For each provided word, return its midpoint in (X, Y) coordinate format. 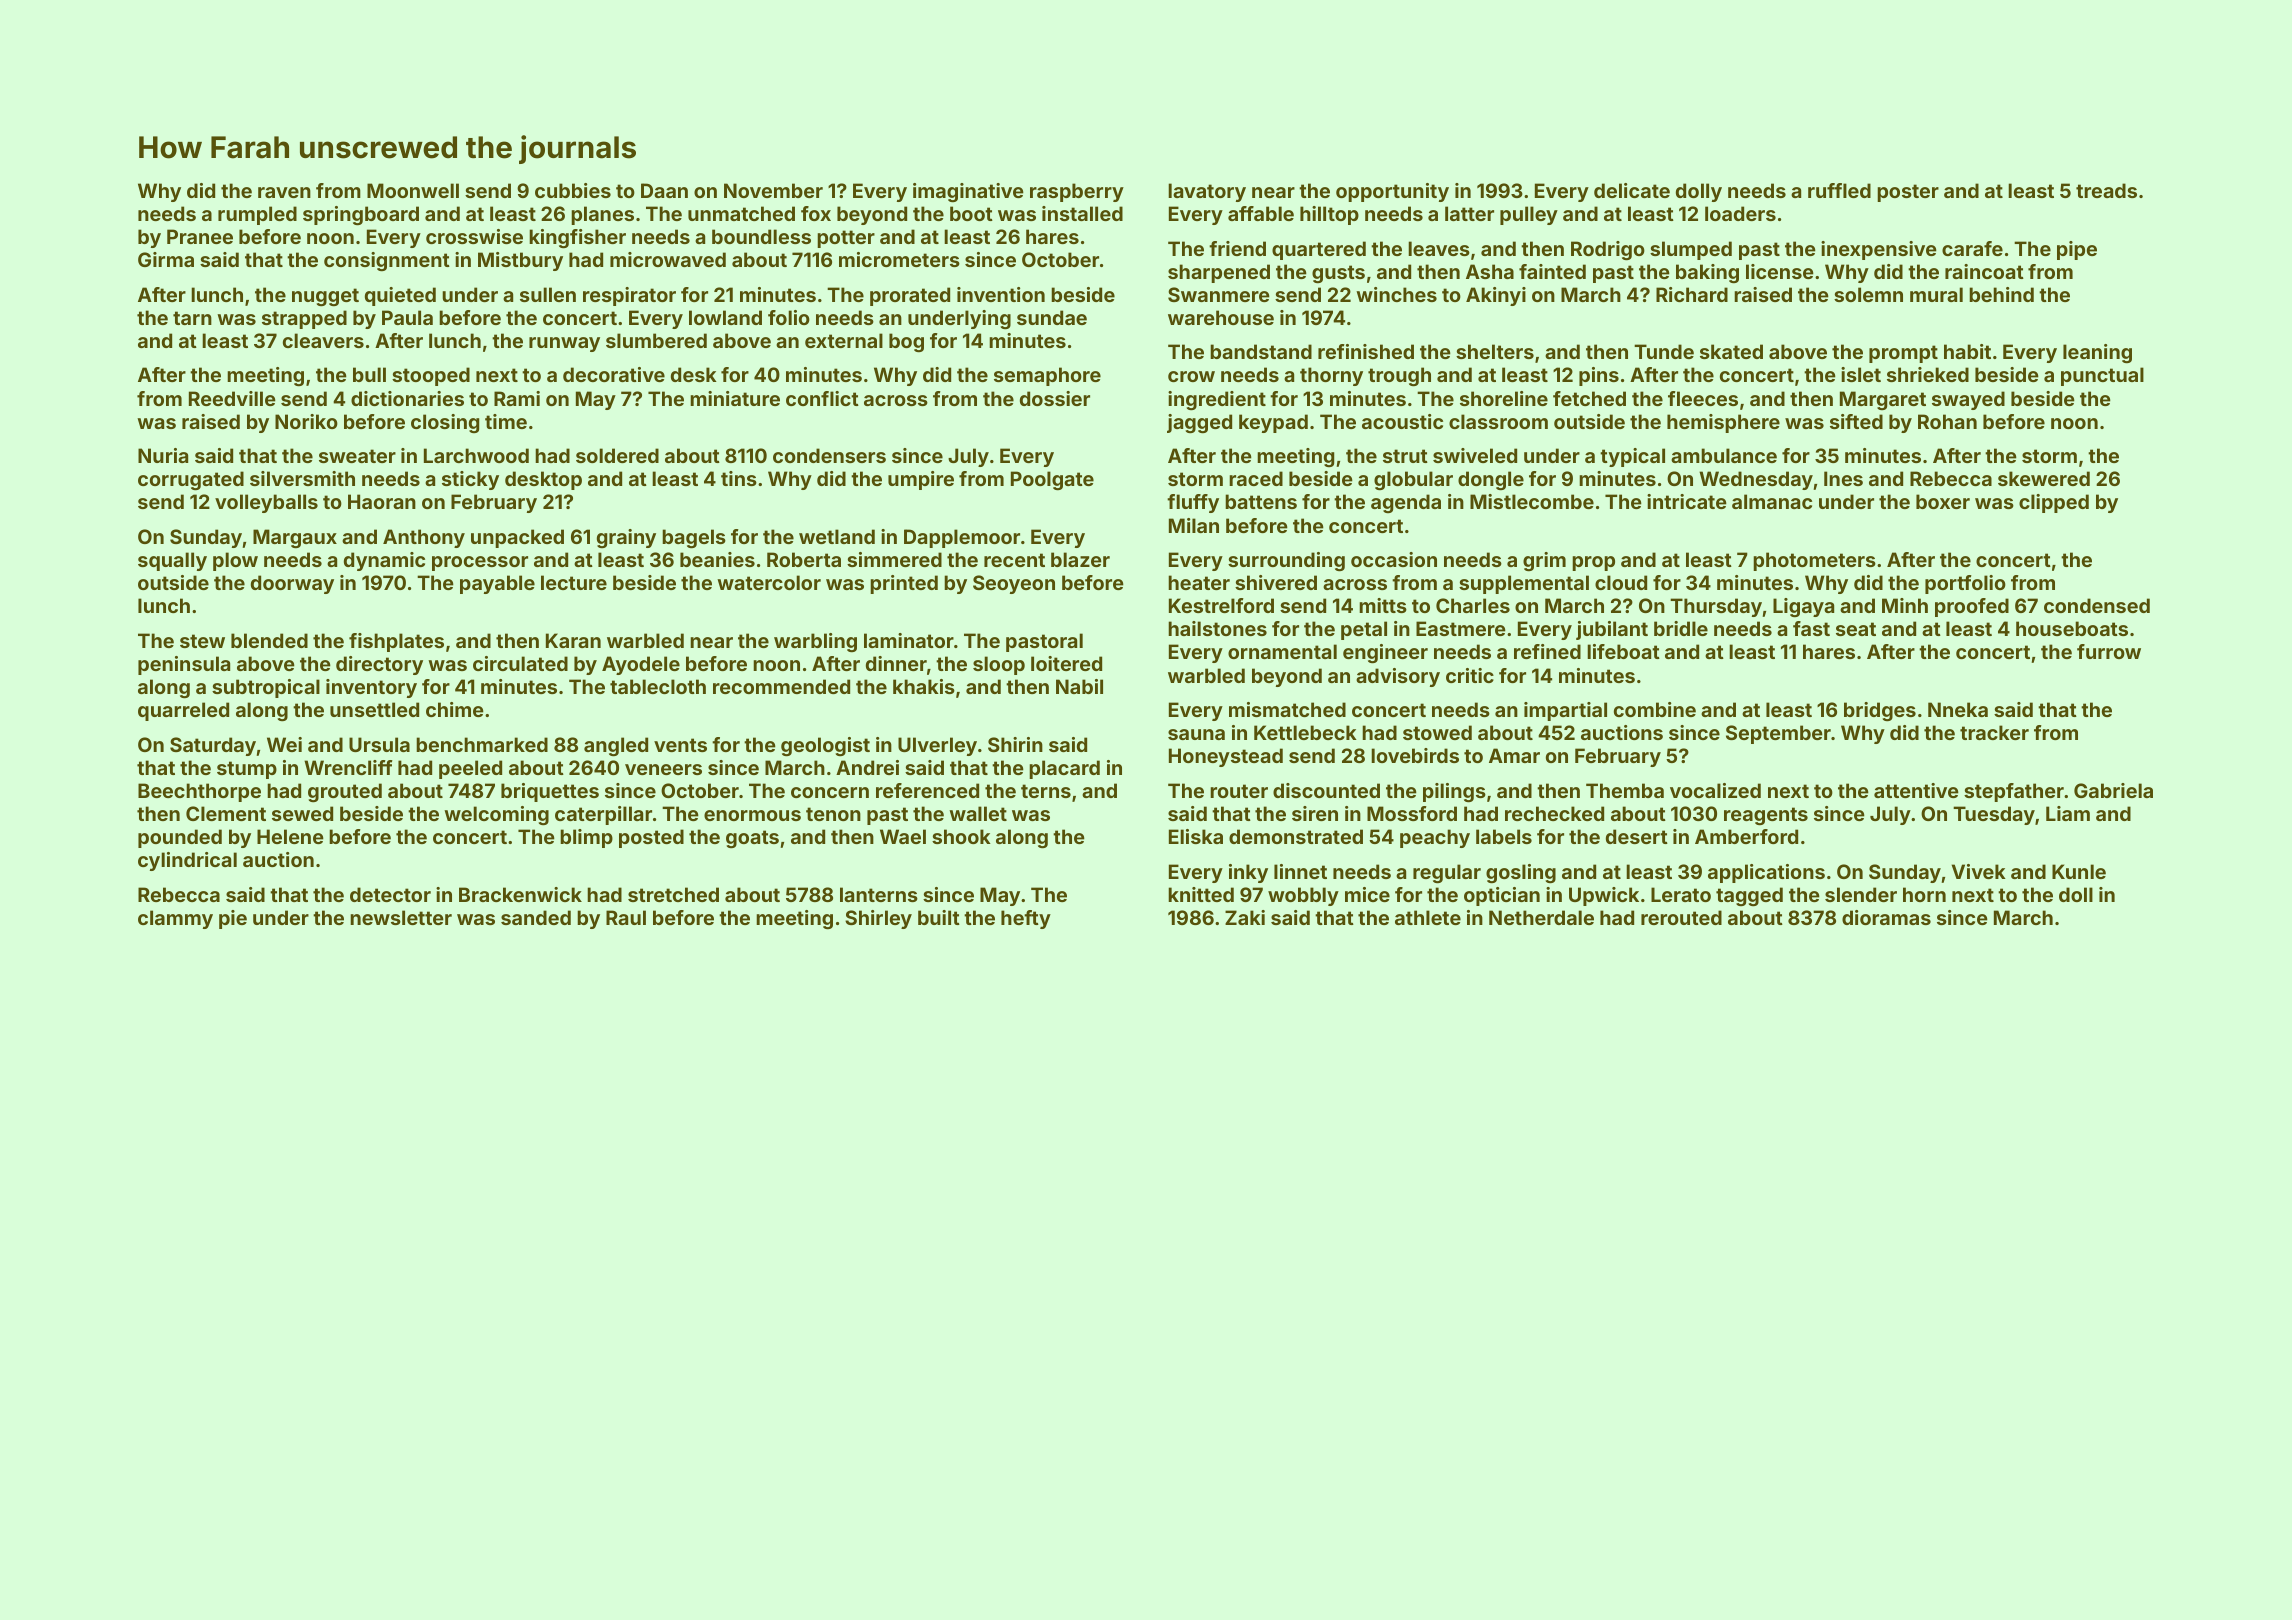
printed (904, 584)
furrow (2109, 651)
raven (284, 192)
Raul (626, 917)
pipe (2077, 250)
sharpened (1219, 273)
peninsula (184, 665)
